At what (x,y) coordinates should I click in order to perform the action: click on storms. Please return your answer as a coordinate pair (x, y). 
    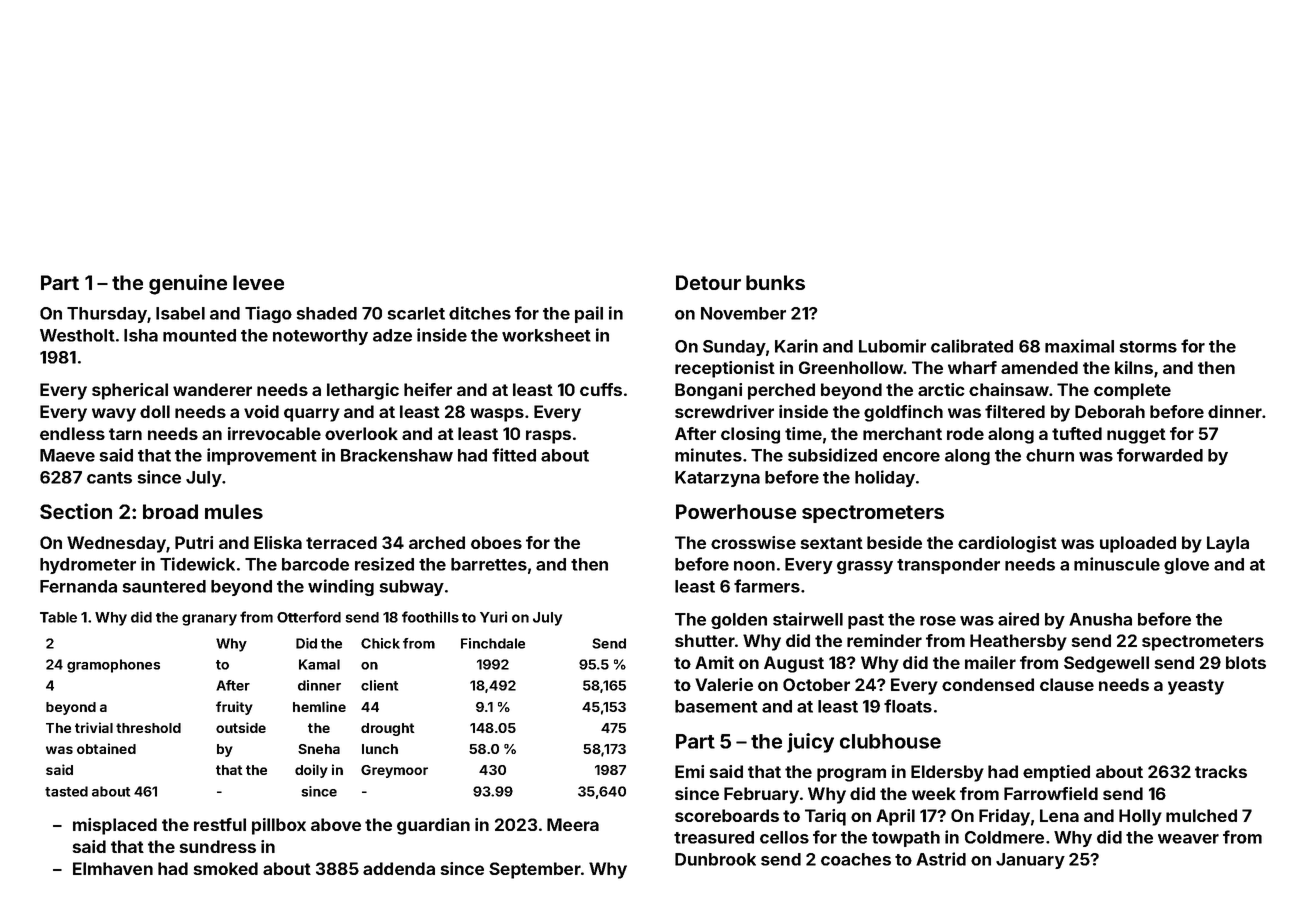
    Looking at the image, I should click on (1148, 347).
